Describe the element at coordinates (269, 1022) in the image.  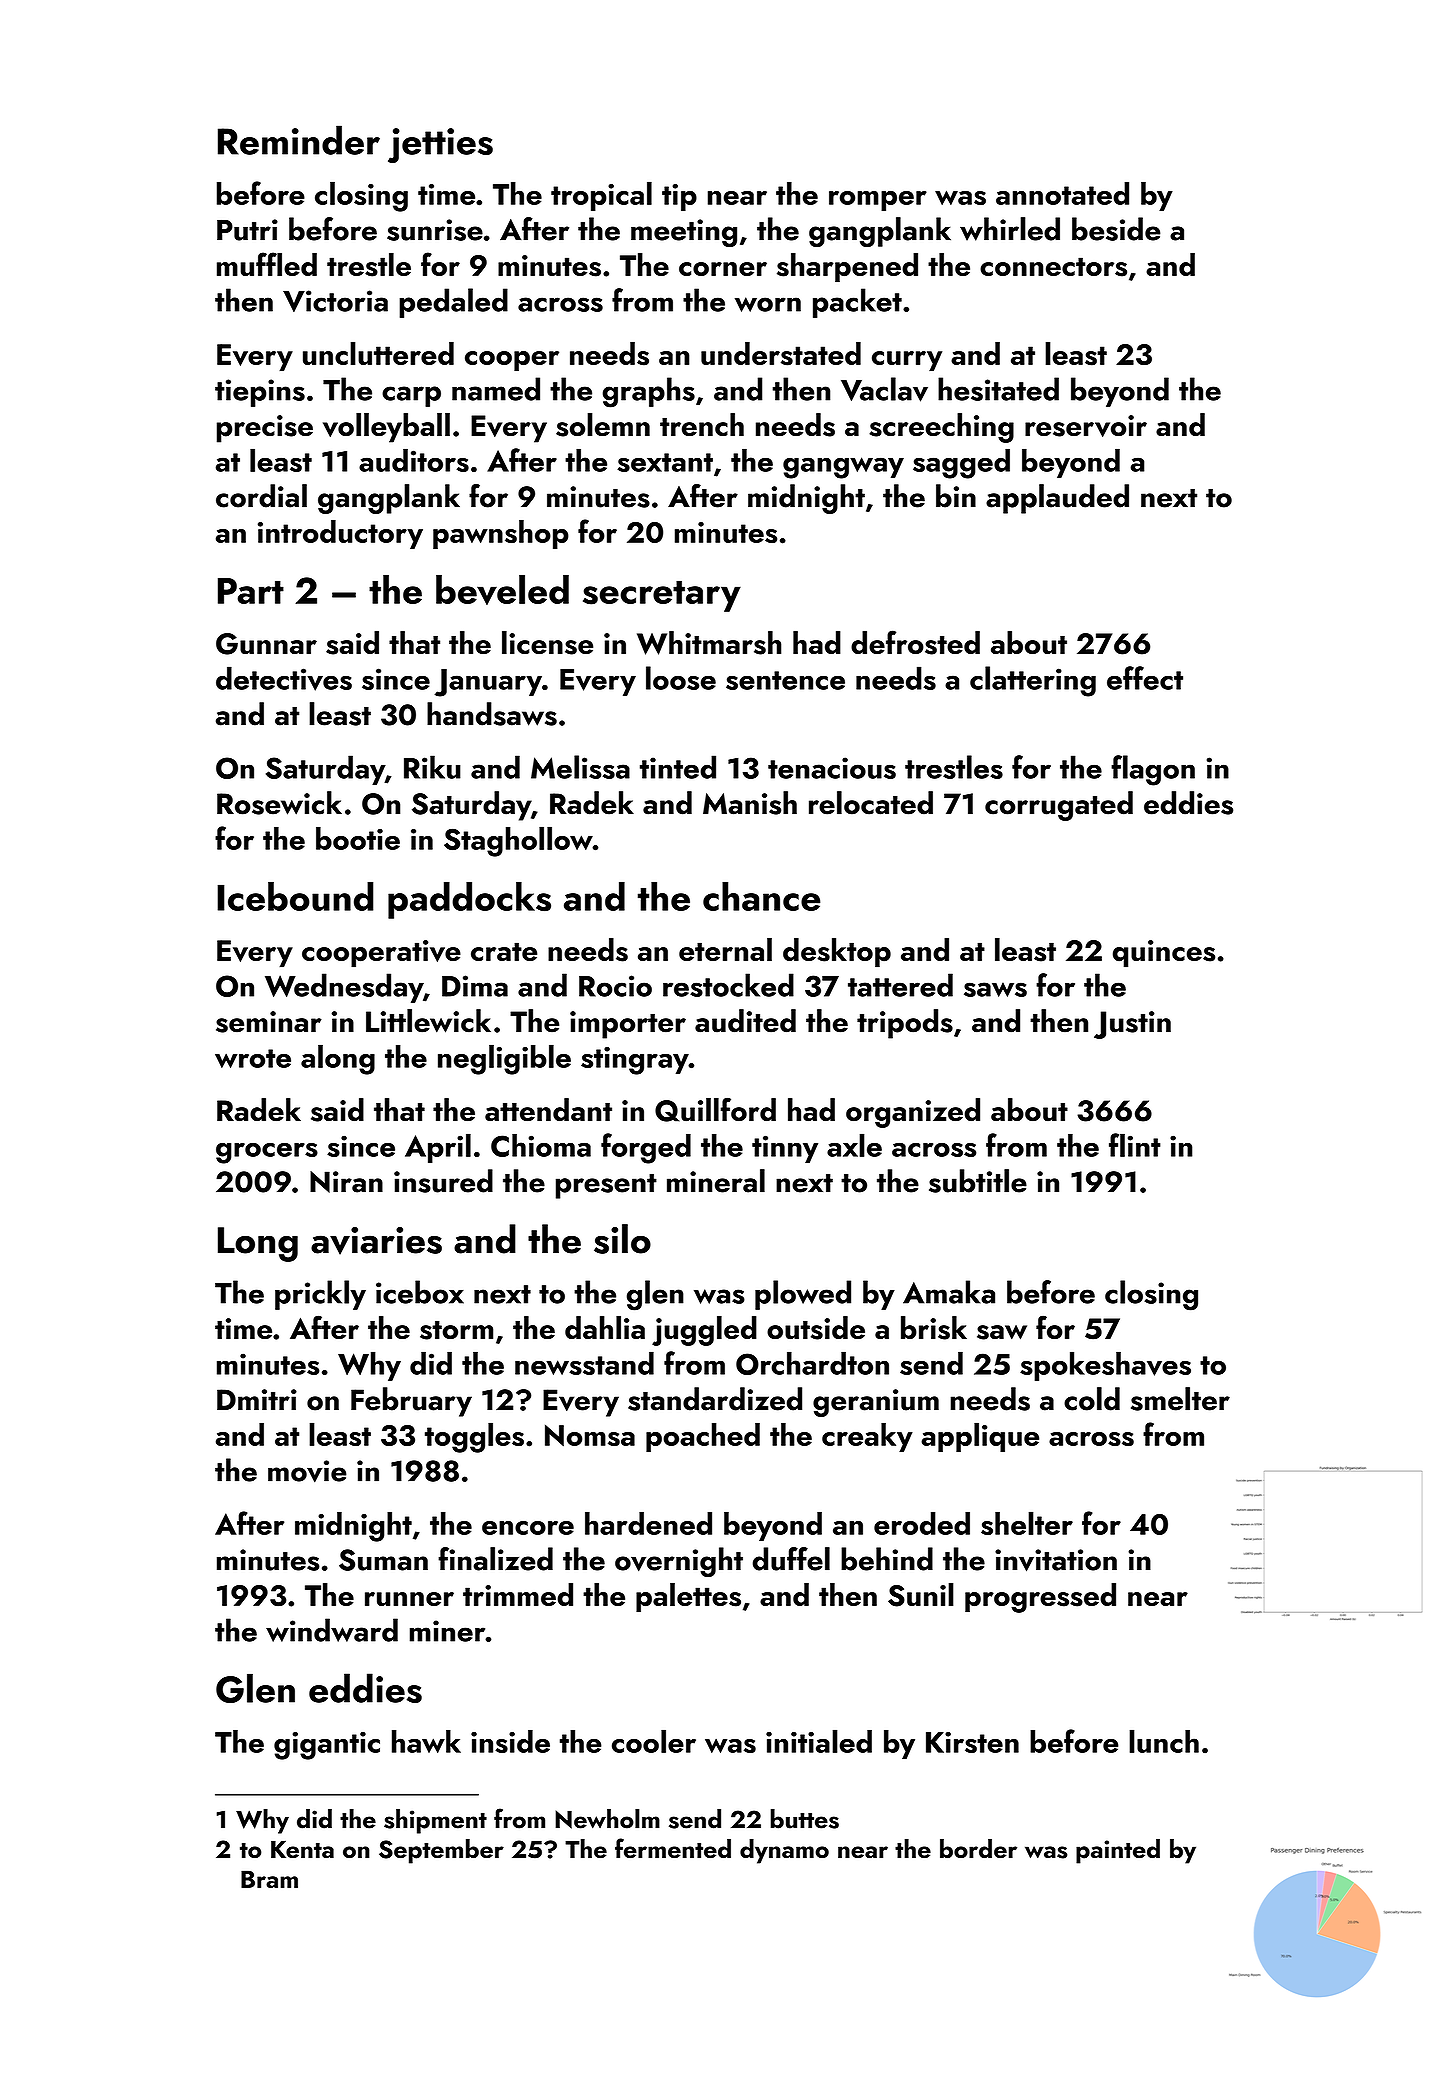
I see `seminar` at that location.
